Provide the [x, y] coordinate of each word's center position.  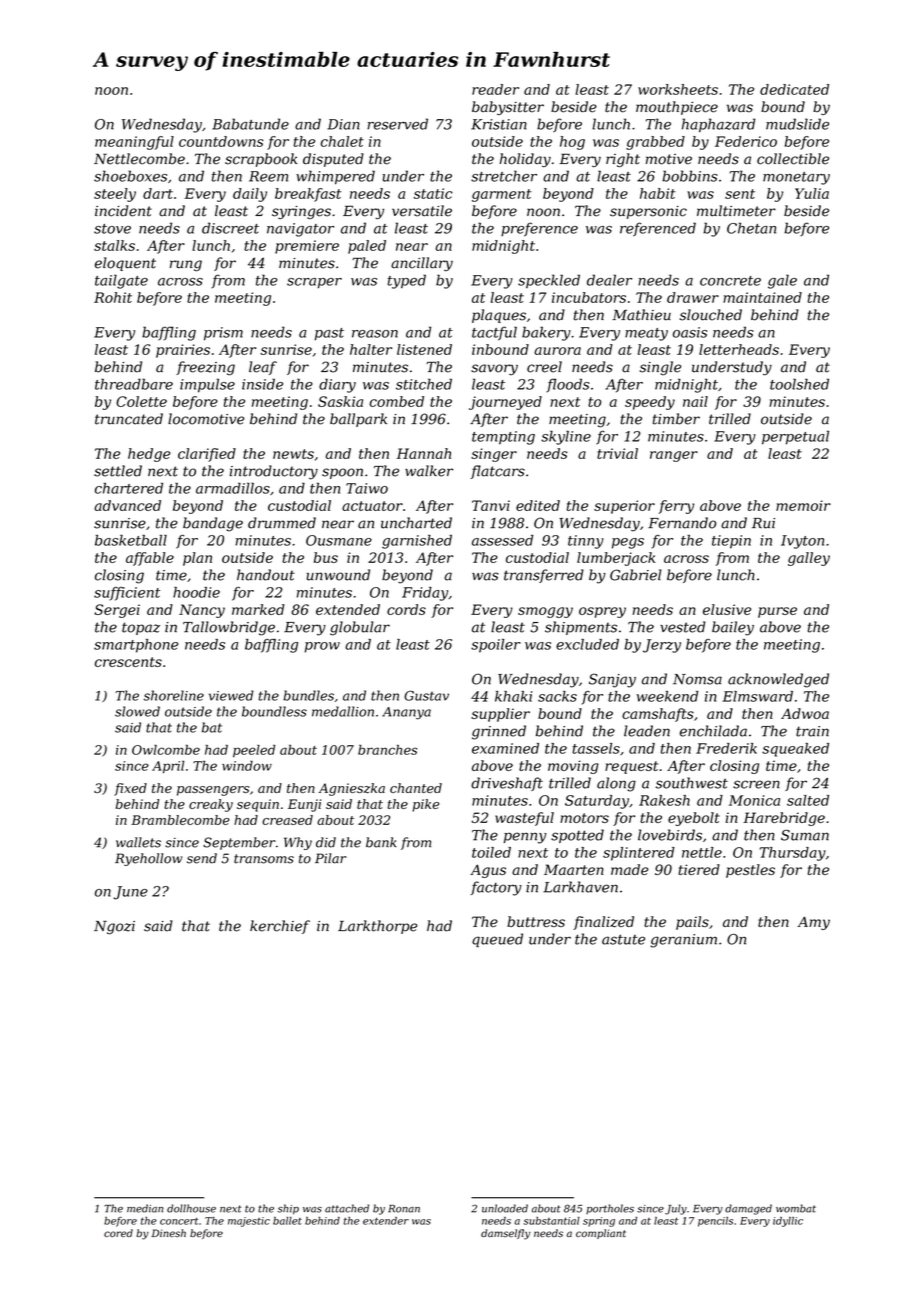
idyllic [788, 1222]
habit [658, 193]
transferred [544, 576]
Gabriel [636, 575]
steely [115, 195]
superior [624, 507]
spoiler [496, 646]
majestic [249, 1222]
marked [258, 609]
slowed [137, 711]
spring [599, 1222]
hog [572, 143]
